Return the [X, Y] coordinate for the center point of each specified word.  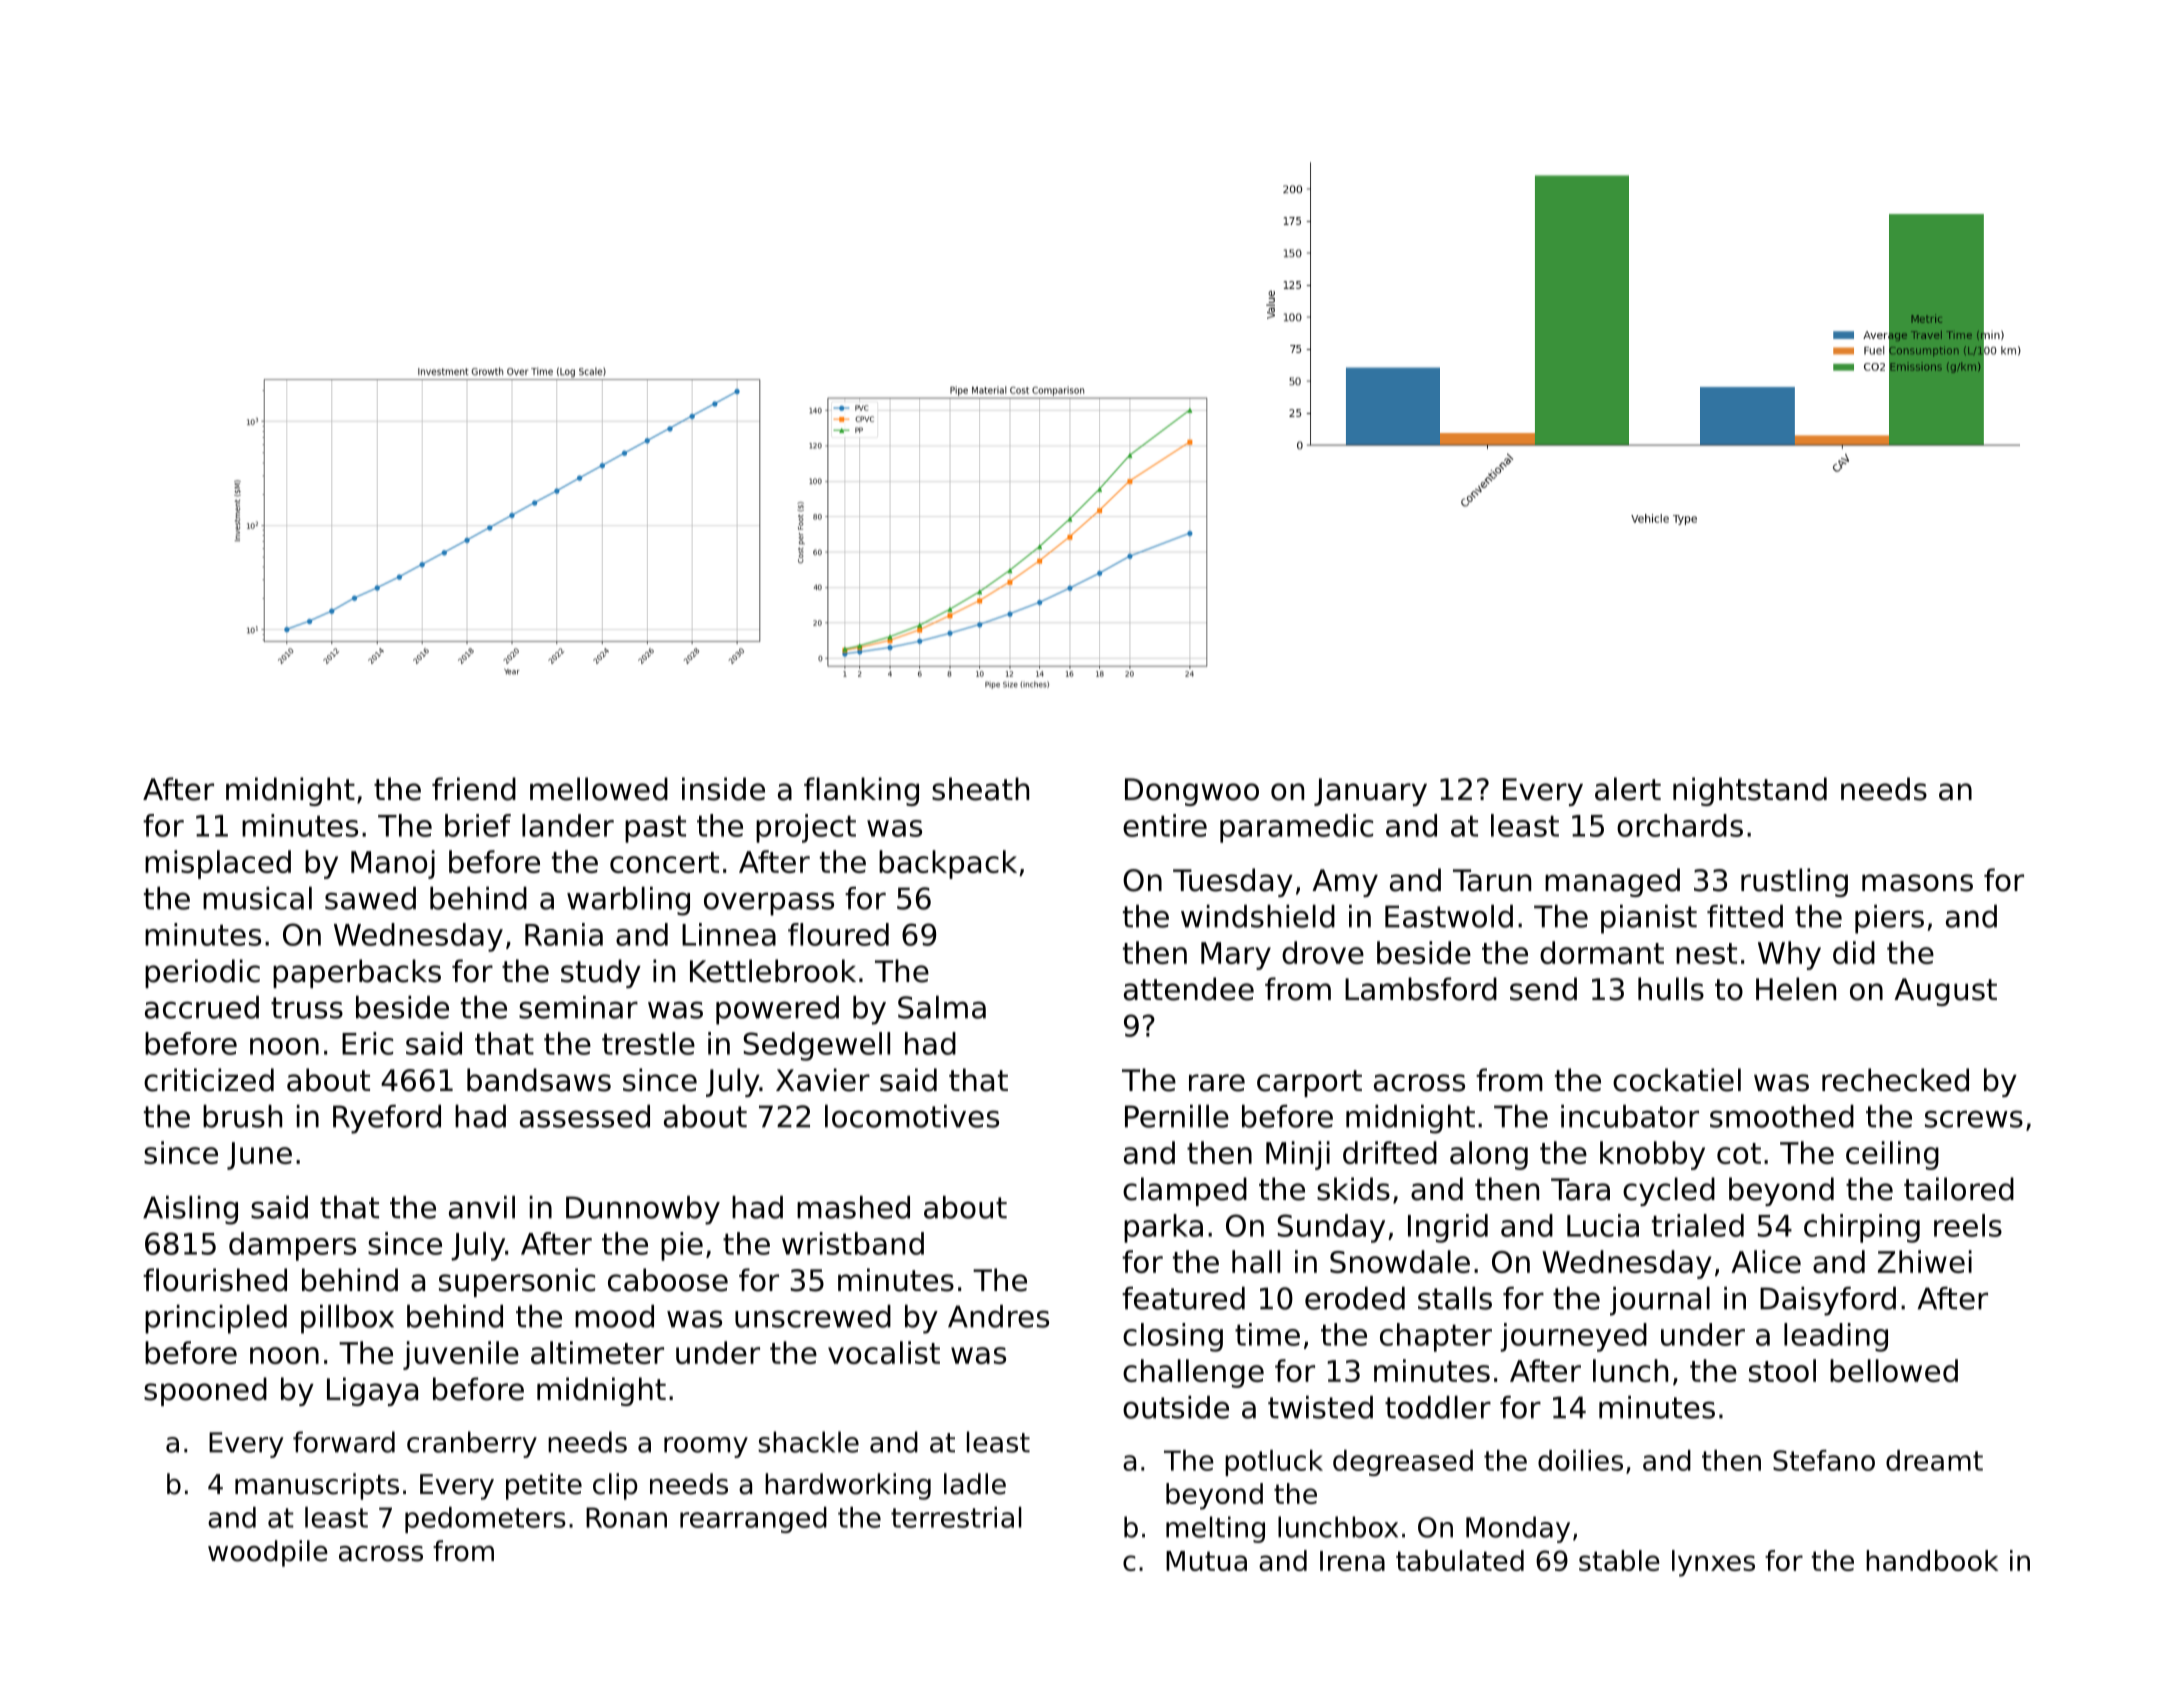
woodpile [268, 1553]
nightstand [1750, 791]
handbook [1932, 1560]
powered [777, 1010]
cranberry [472, 1444]
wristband [853, 1243]
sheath [980, 789]
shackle [808, 1442]
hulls [1671, 989]
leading [1836, 1337]
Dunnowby [643, 1210]
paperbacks [357, 973]
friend [474, 789]
